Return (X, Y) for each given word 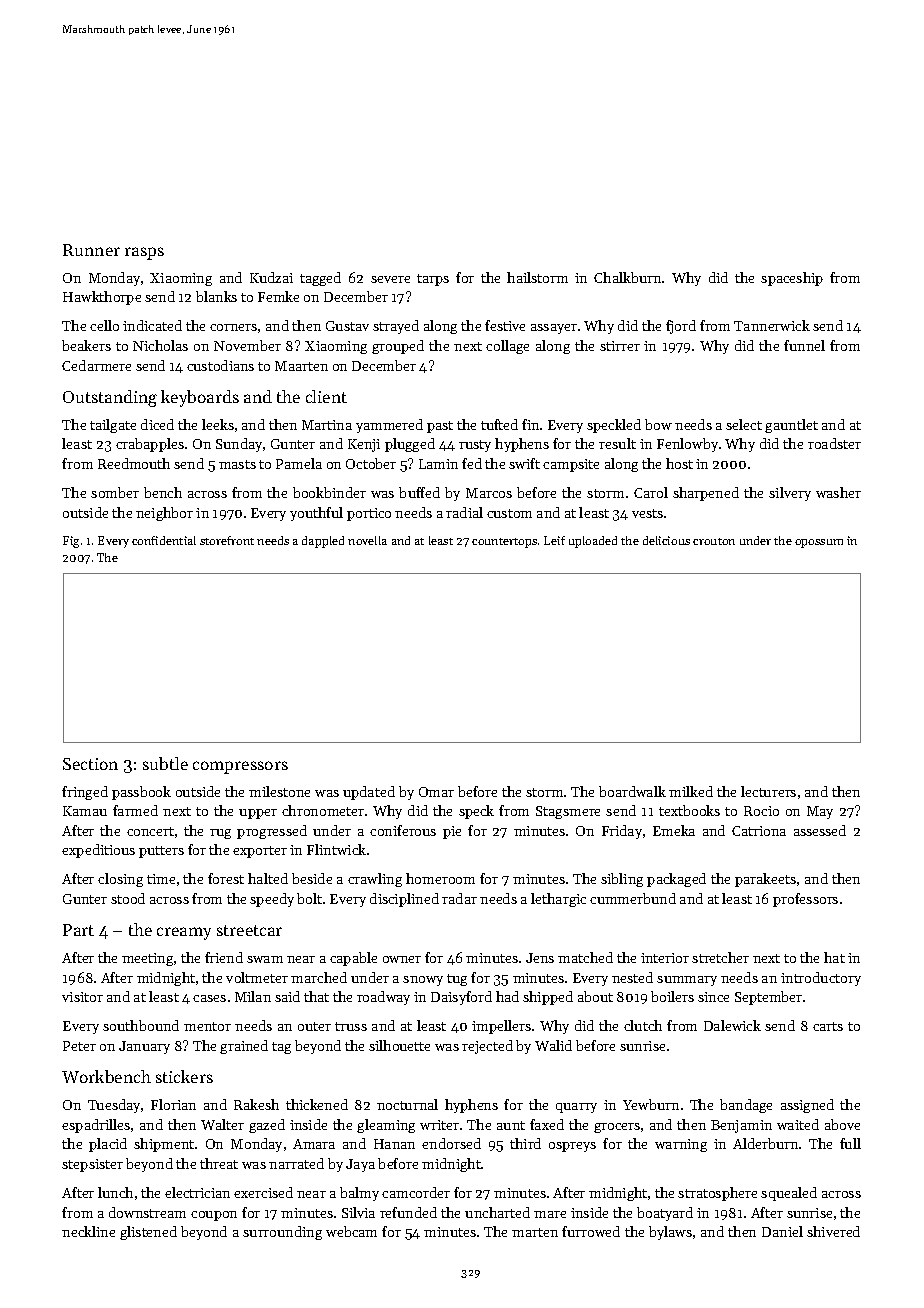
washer (838, 492)
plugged (410, 445)
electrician (197, 1192)
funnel (804, 345)
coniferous (403, 830)
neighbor (164, 514)
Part (78, 930)
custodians (220, 365)
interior (665, 958)
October (371, 463)
